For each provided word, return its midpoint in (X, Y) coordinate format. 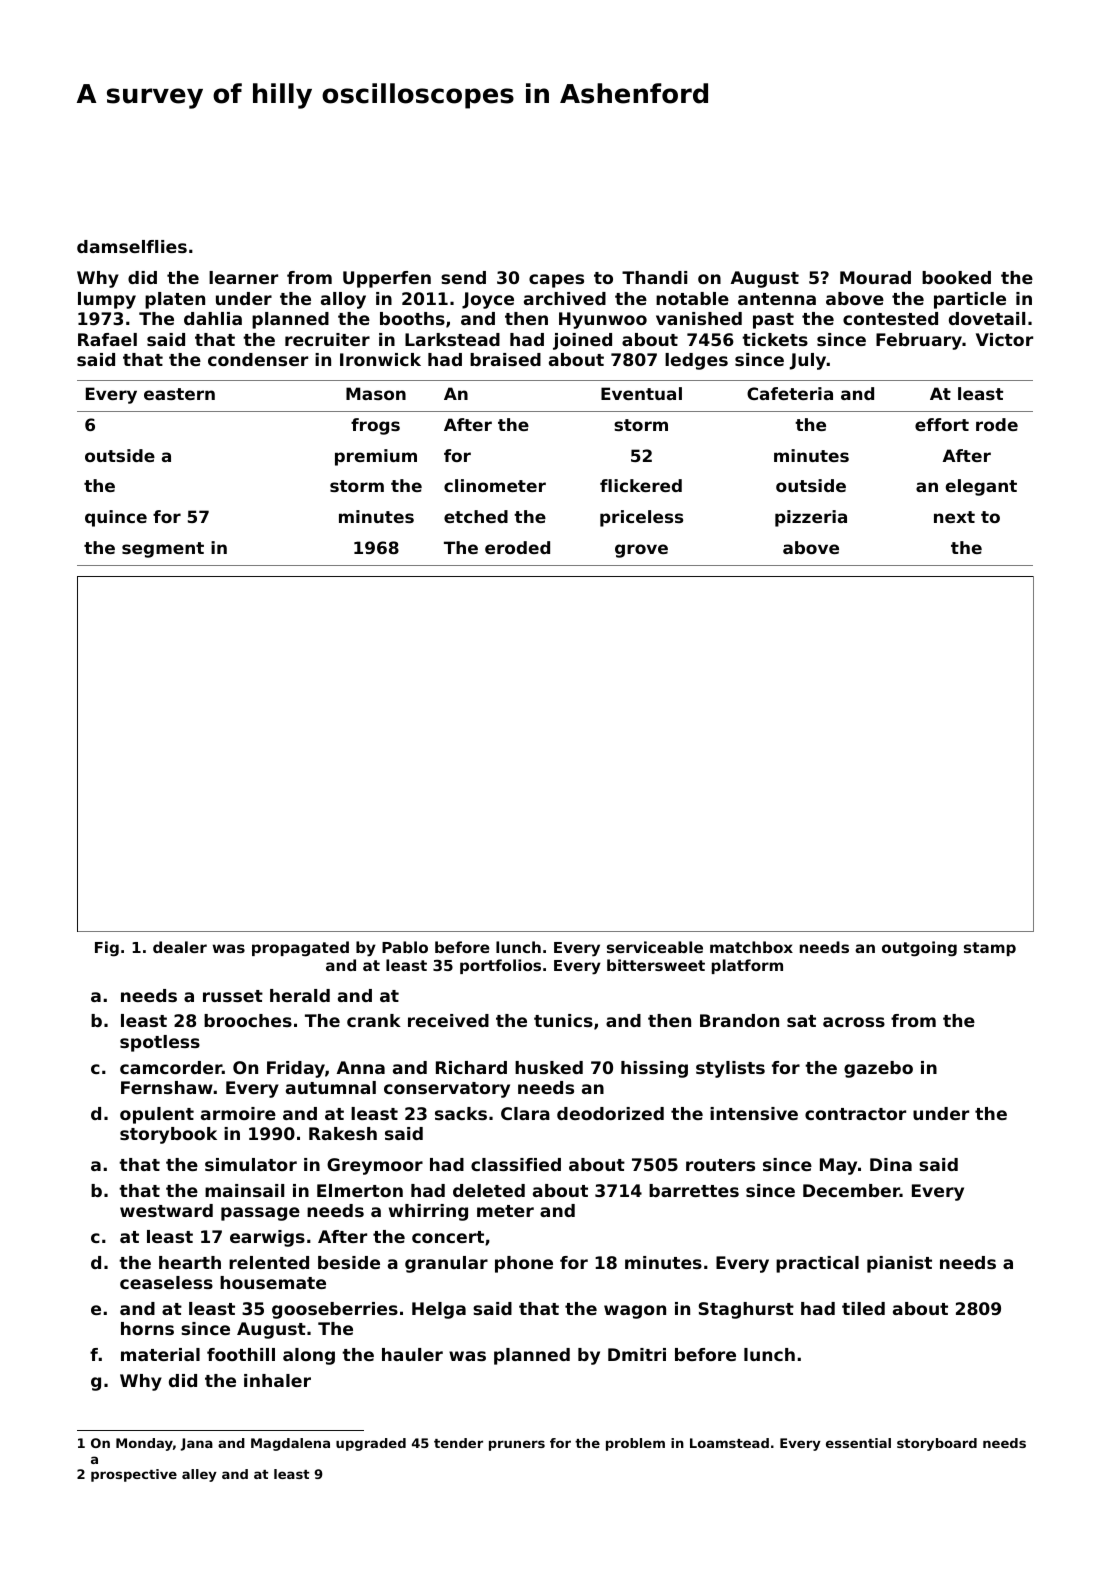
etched (476, 516)
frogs (375, 426)
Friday (296, 1069)
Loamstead (729, 1443)
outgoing (919, 949)
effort (942, 424)
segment (163, 550)
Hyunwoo (603, 320)
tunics (563, 1020)
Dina (891, 1164)
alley (199, 1475)
